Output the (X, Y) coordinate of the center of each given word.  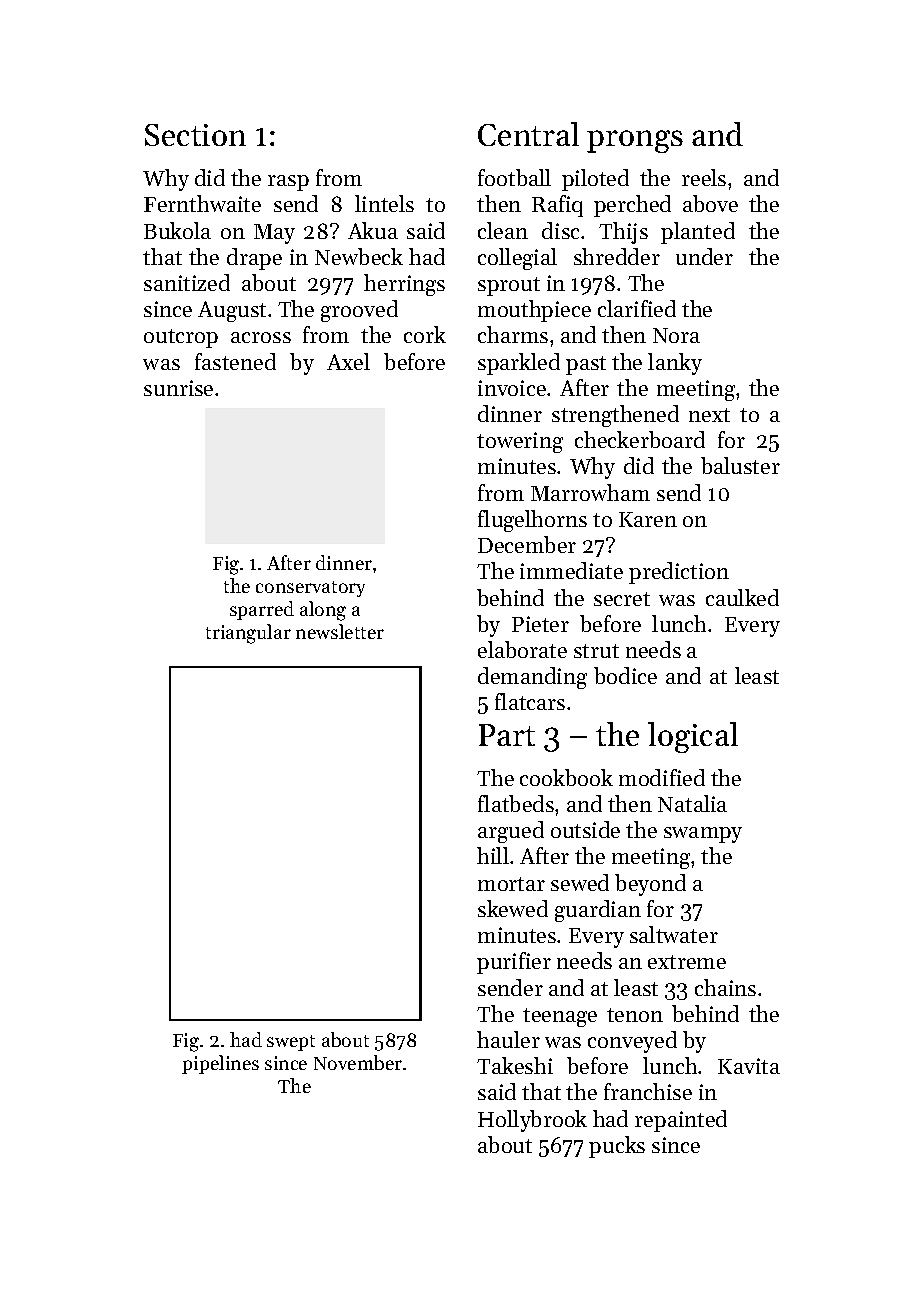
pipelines (220, 1064)
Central (528, 134)
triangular (248, 634)
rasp (288, 183)
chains (725, 987)
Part (507, 735)
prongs (635, 141)
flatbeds (516, 803)
